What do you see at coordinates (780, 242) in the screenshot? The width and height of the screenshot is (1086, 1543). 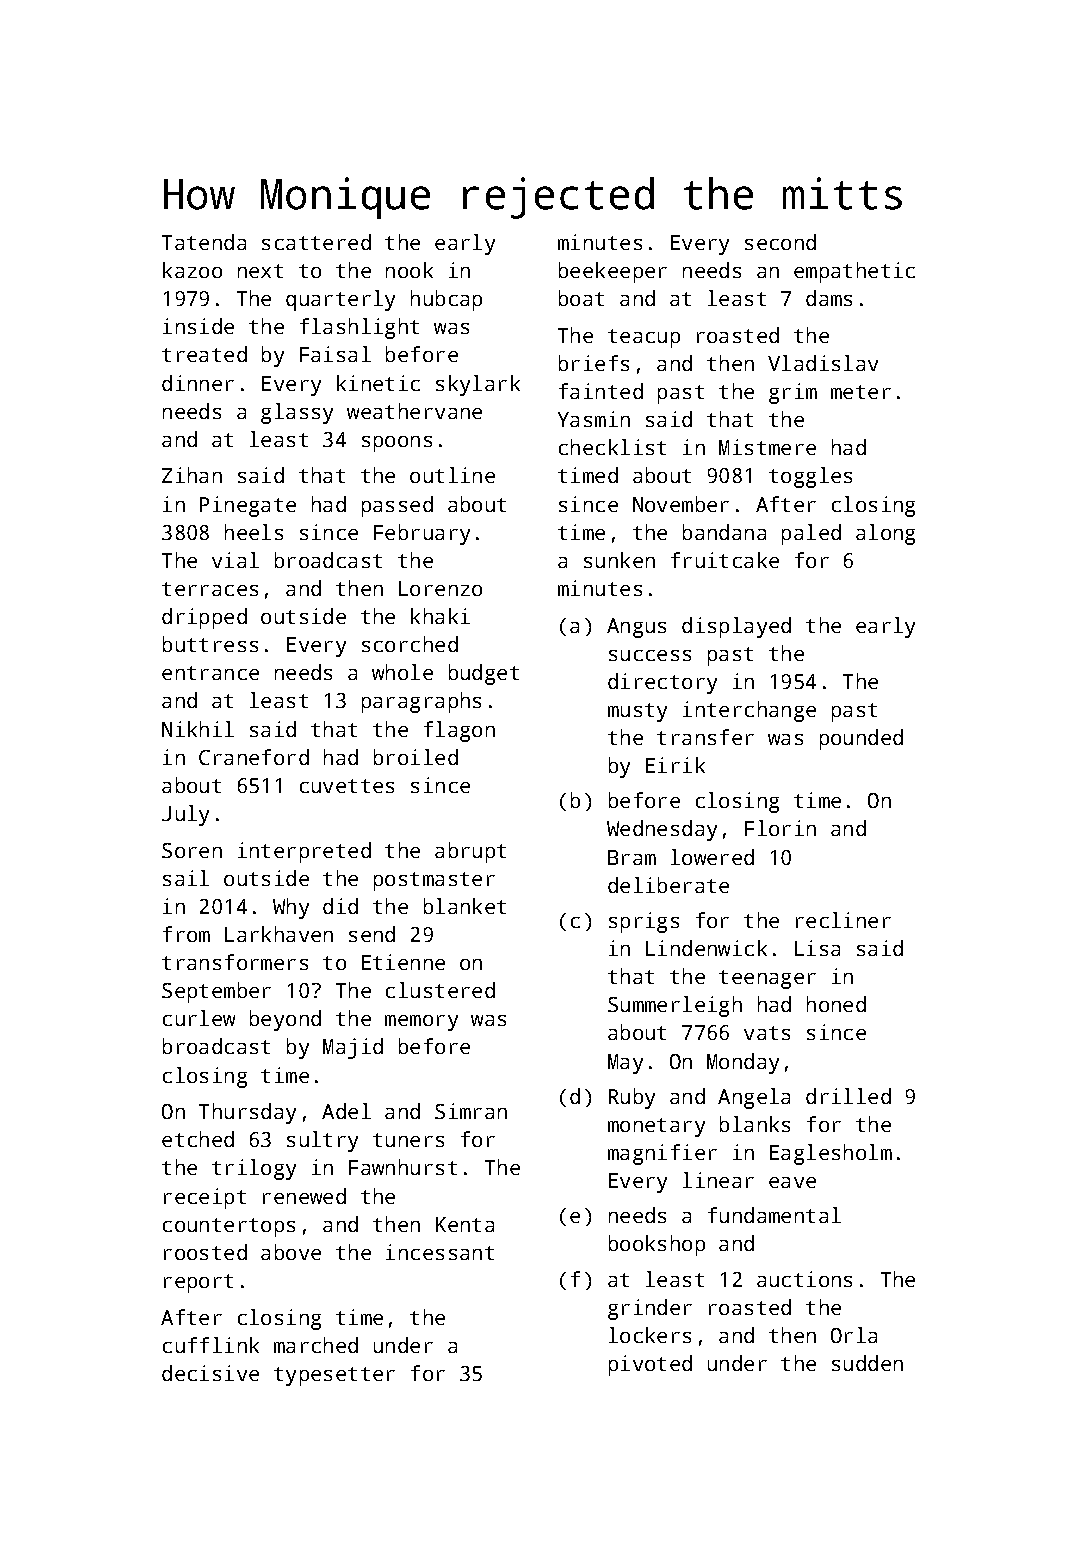 I see `second` at bounding box center [780, 242].
